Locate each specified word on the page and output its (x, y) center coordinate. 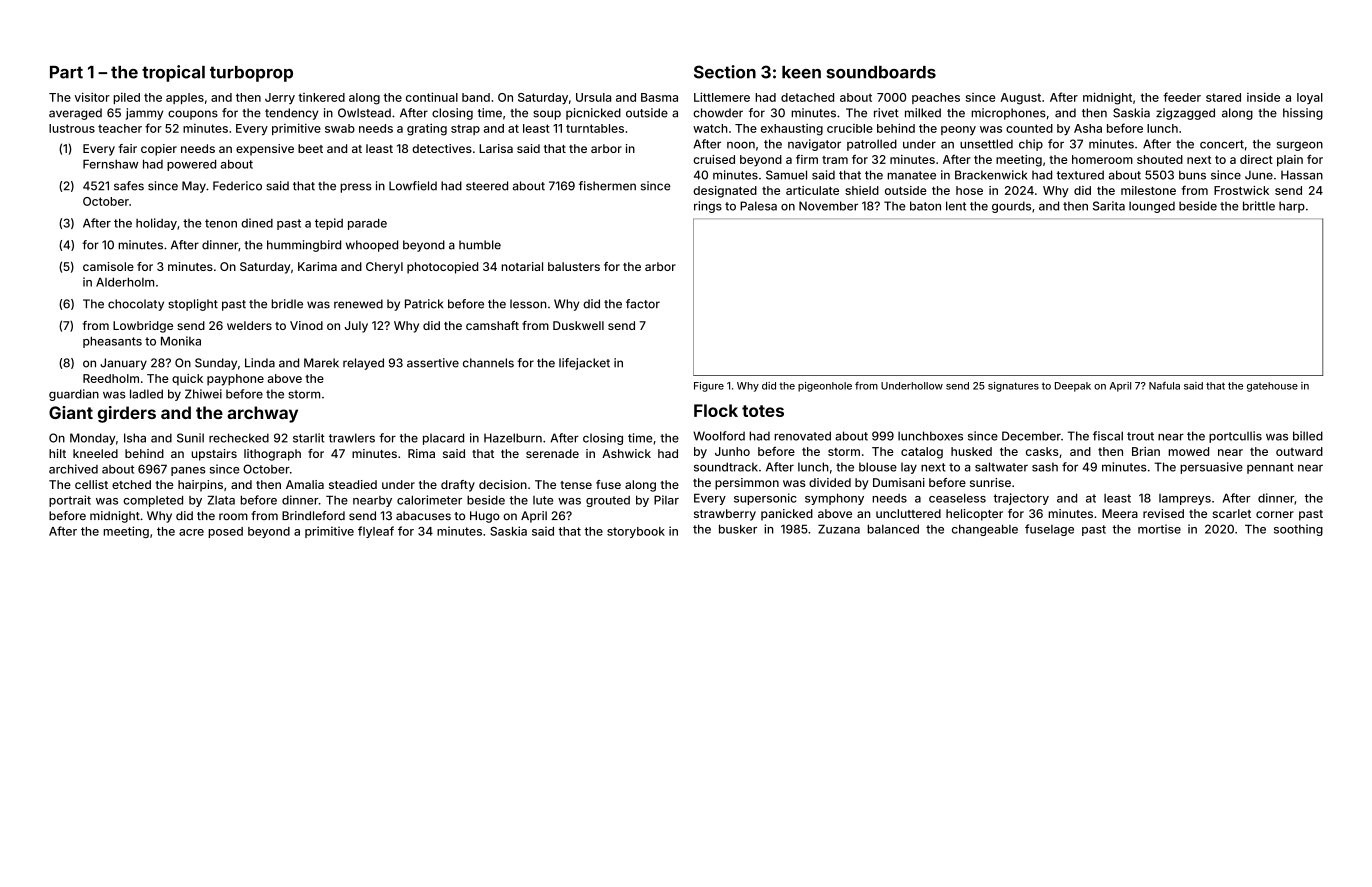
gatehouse (1272, 387)
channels (488, 363)
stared (1223, 97)
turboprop (251, 74)
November (828, 206)
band (476, 97)
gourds (1011, 207)
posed (225, 532)
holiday (156, 224)
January (123, 364)
